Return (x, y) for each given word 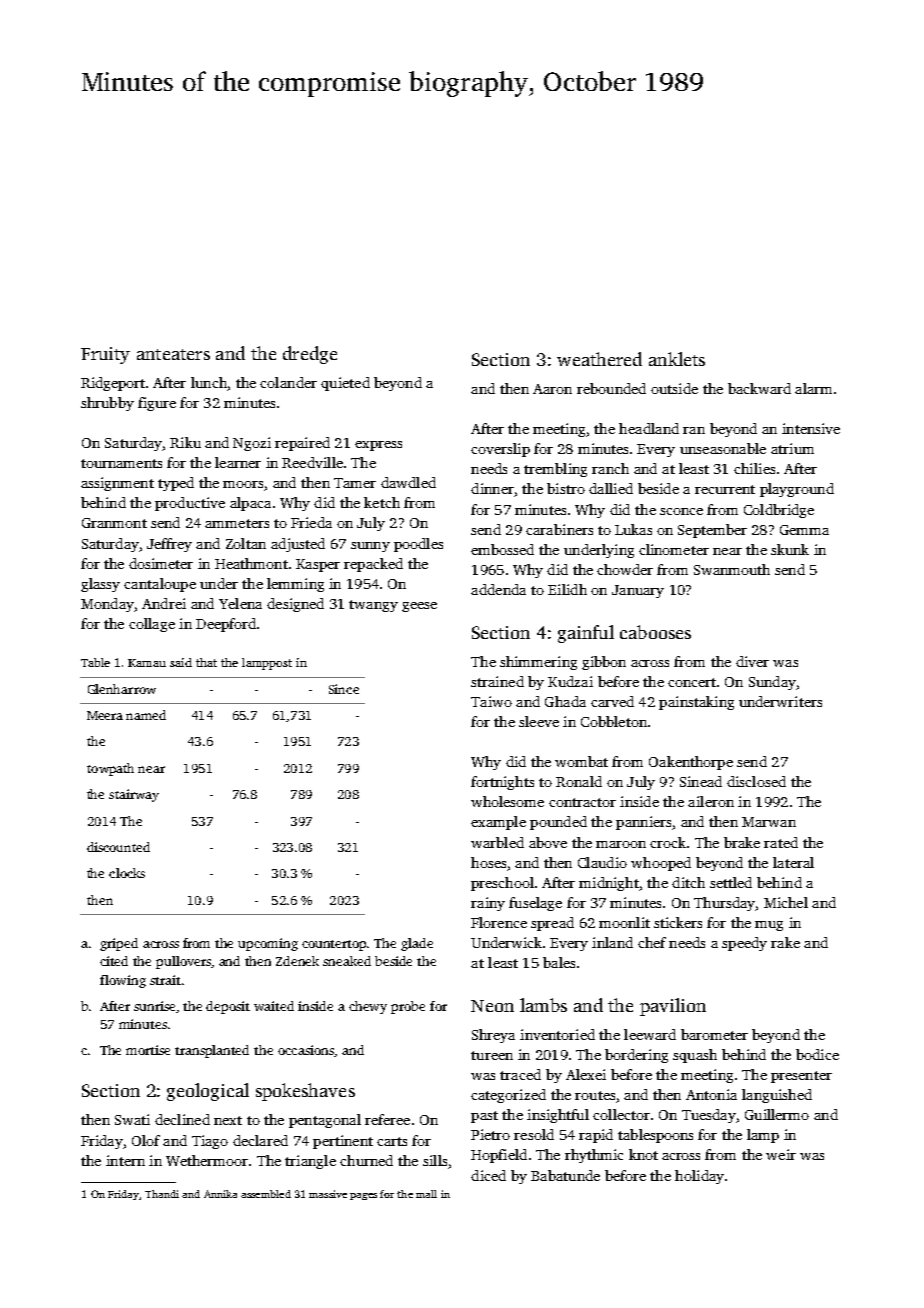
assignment (117, 484)
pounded (558, 823)
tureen (492, 1055)
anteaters (173, 354)
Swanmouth (732, 569)
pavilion (673, 1007)
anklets (677, 359)
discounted (118, 847)
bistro (566, 488)
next (228, 1120)
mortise (148, 1050)
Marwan (769, 822)
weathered (599, 359)
